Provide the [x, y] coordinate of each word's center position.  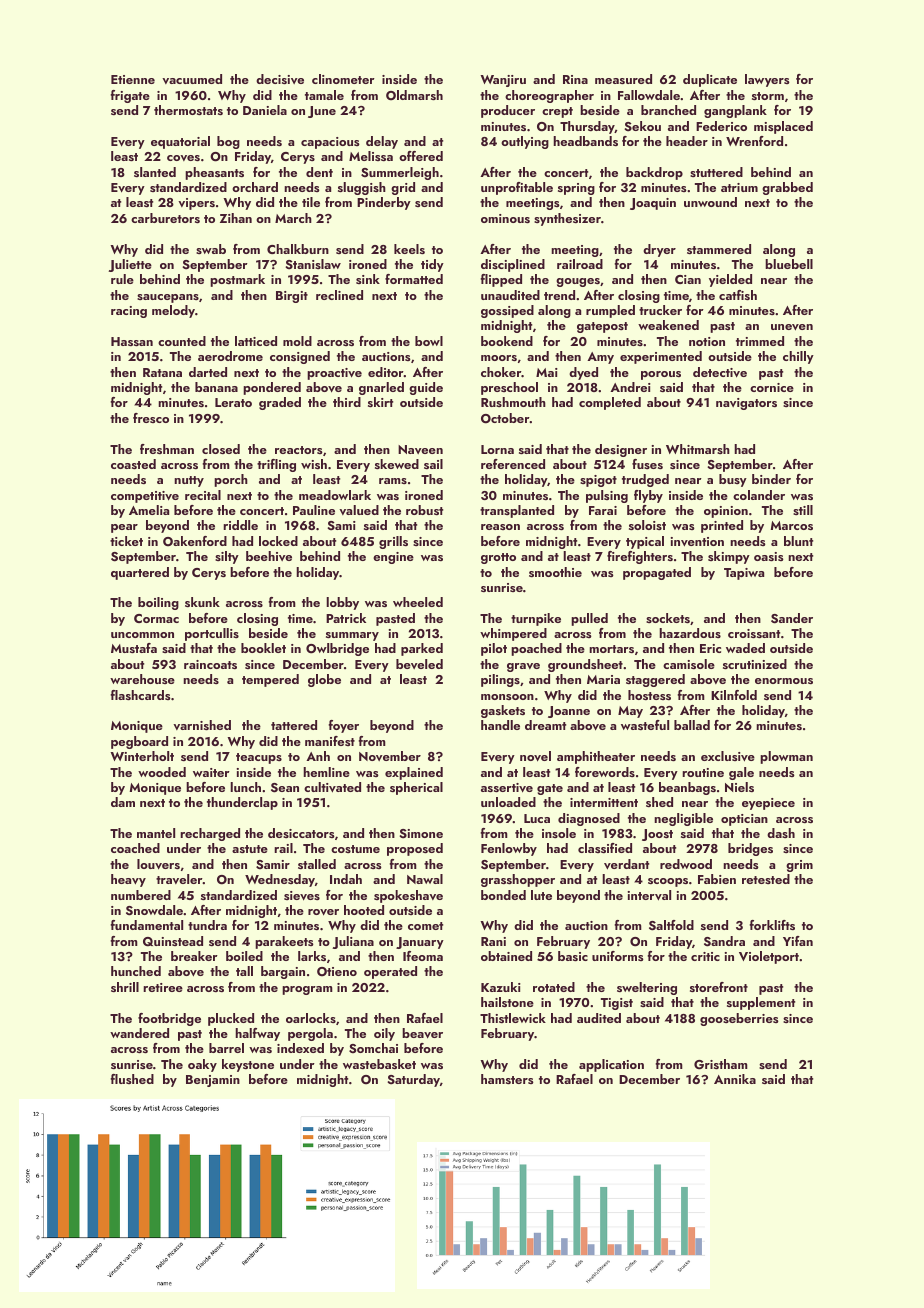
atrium [739, 187]
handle [500, 725]
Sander [792, 618]
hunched [136, 971]
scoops [668, 882]
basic [573, 956]
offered [421, 156]
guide [426, 388]
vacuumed [192, 79]
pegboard [139, 742]
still [803, 510]
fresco [151, 418]
